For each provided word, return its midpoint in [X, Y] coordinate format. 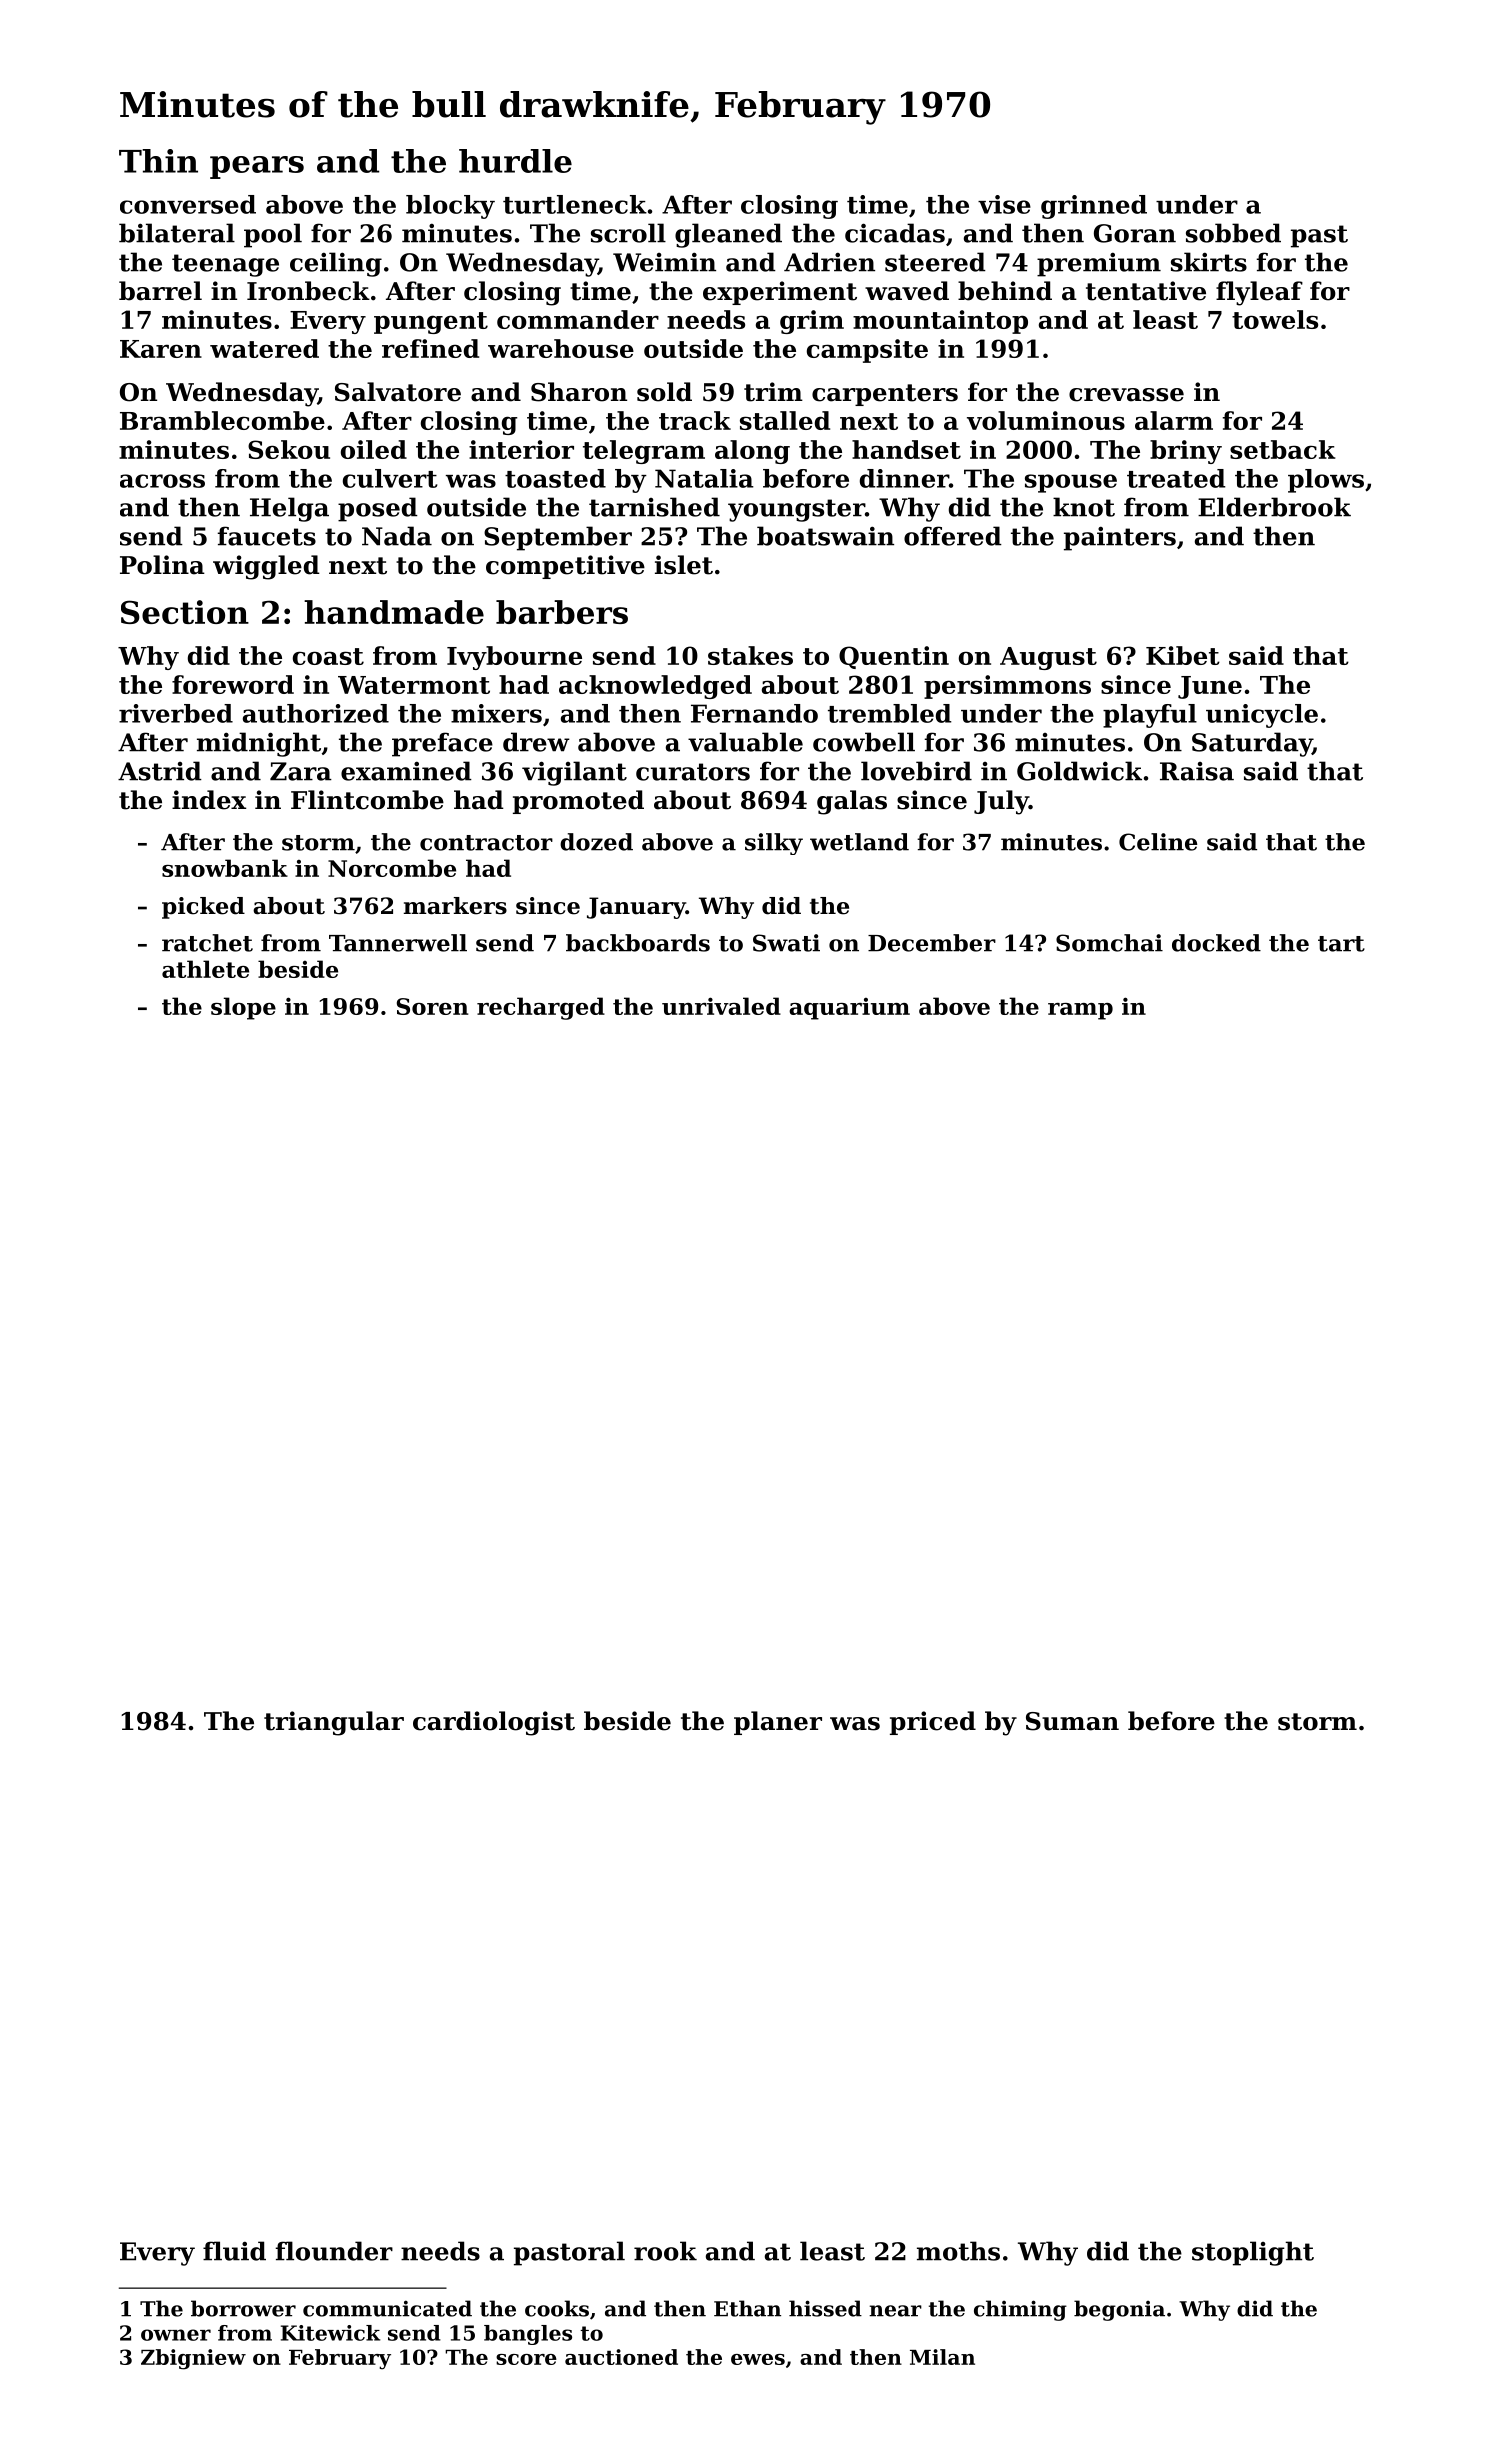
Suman [1072, 1721]
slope [243, 1008]
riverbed [176, 713]
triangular [334, 1723]
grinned [1094, 207]
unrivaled [721, 1006]
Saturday [1252, 744]
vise [1004, 204]
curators [693, 772]
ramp [1080, 1011]
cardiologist [494, 1723]
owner [176, 2335]
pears [257, 167]
